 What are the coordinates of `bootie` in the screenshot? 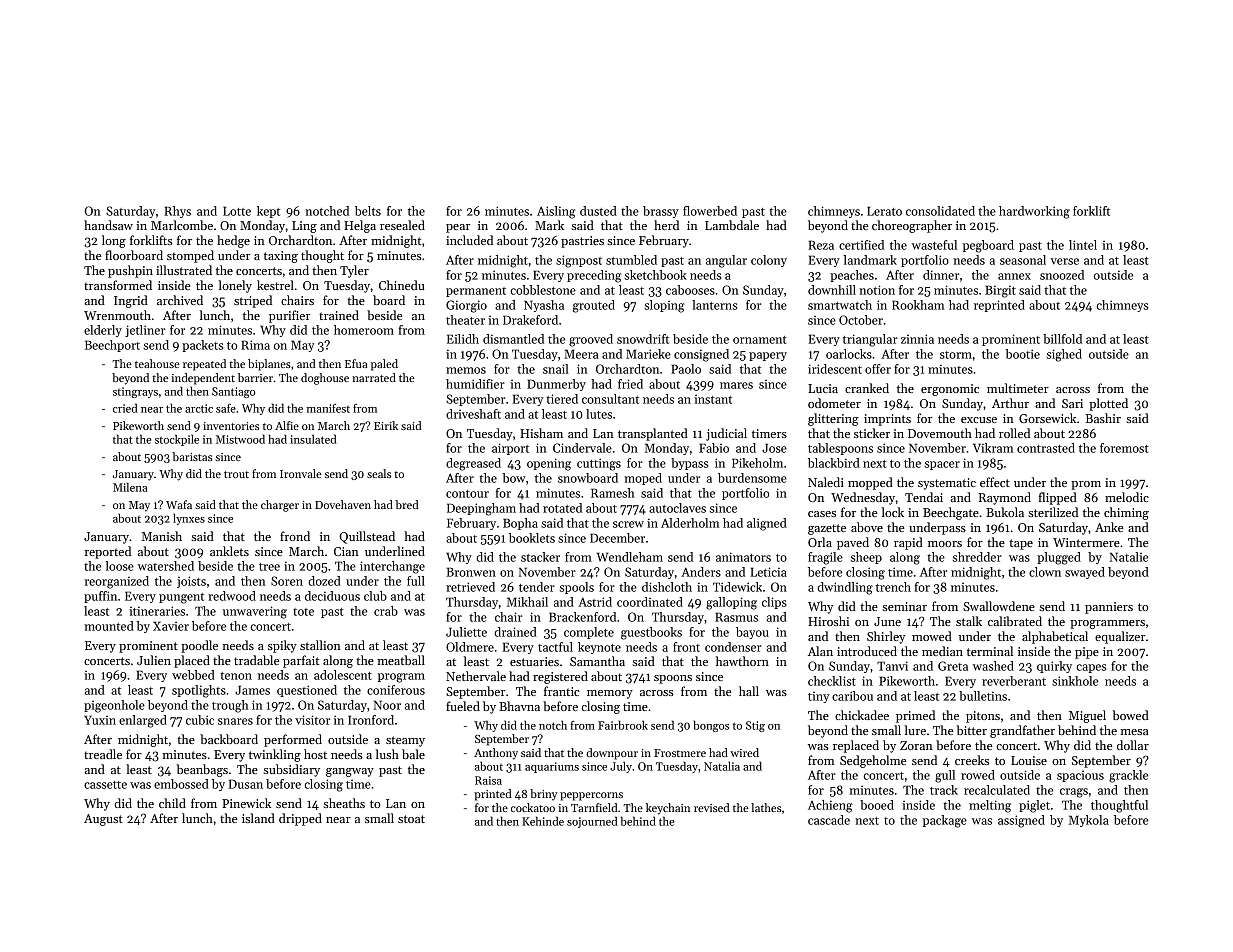 It's located at (1022, 354).
